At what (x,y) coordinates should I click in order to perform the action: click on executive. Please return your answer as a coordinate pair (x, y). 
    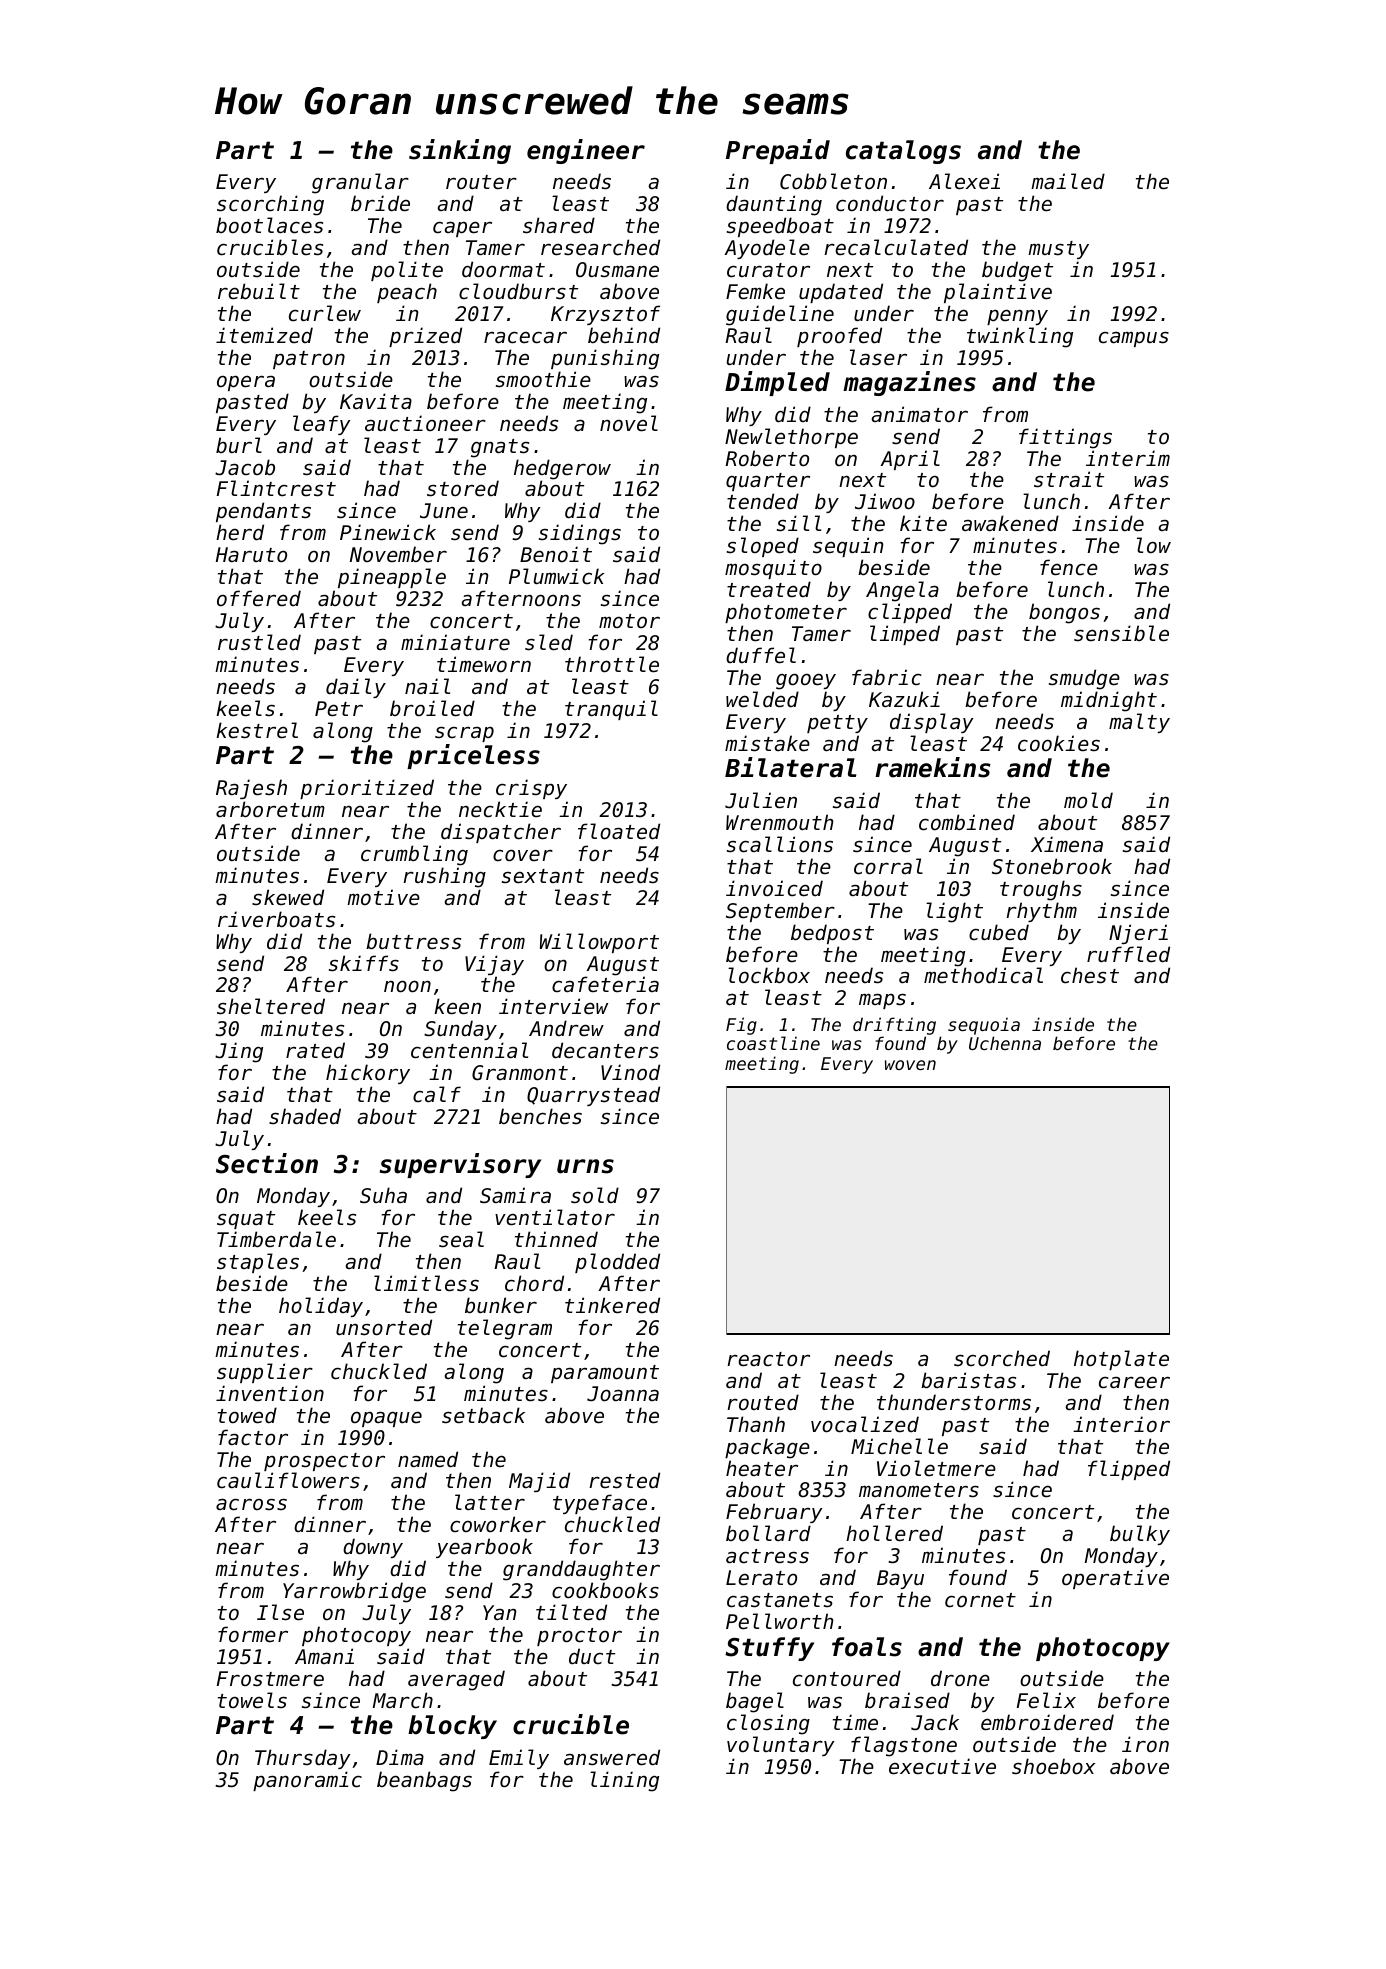
    Looking at the image, I should click on (942, 1766).
